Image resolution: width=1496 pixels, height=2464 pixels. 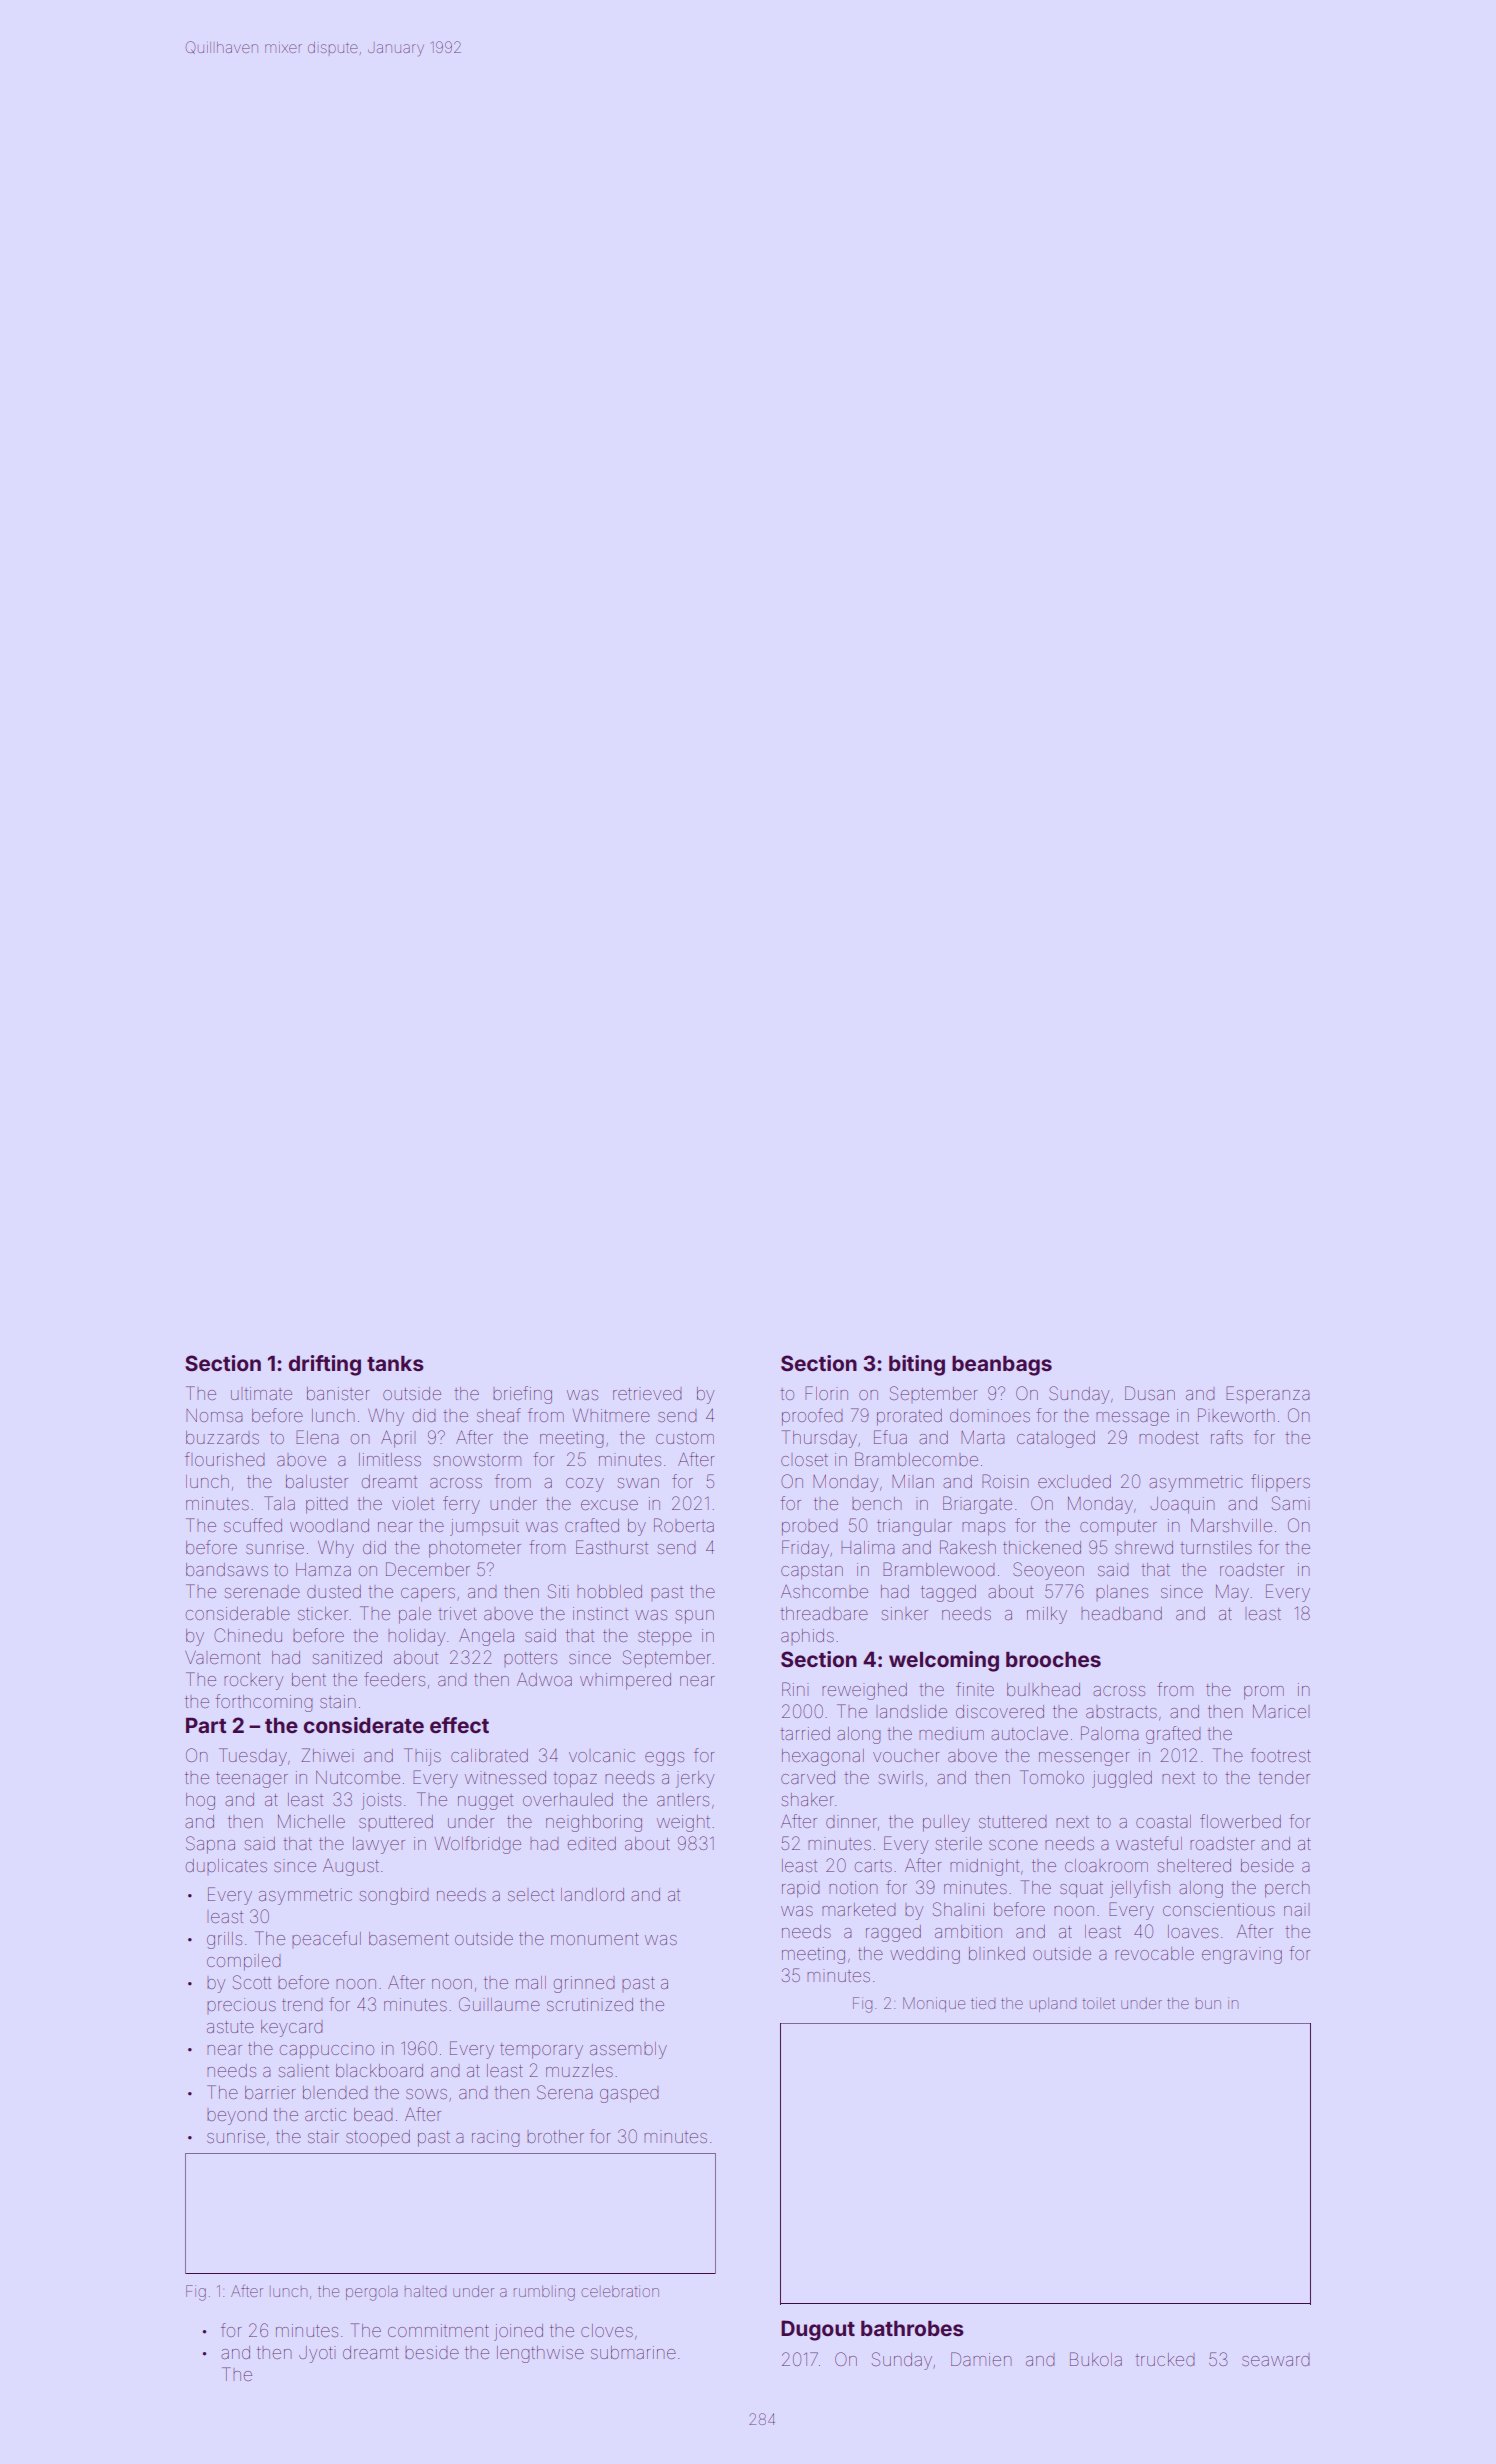 I want to click on Michelle, so click(x=311, y=1821).
